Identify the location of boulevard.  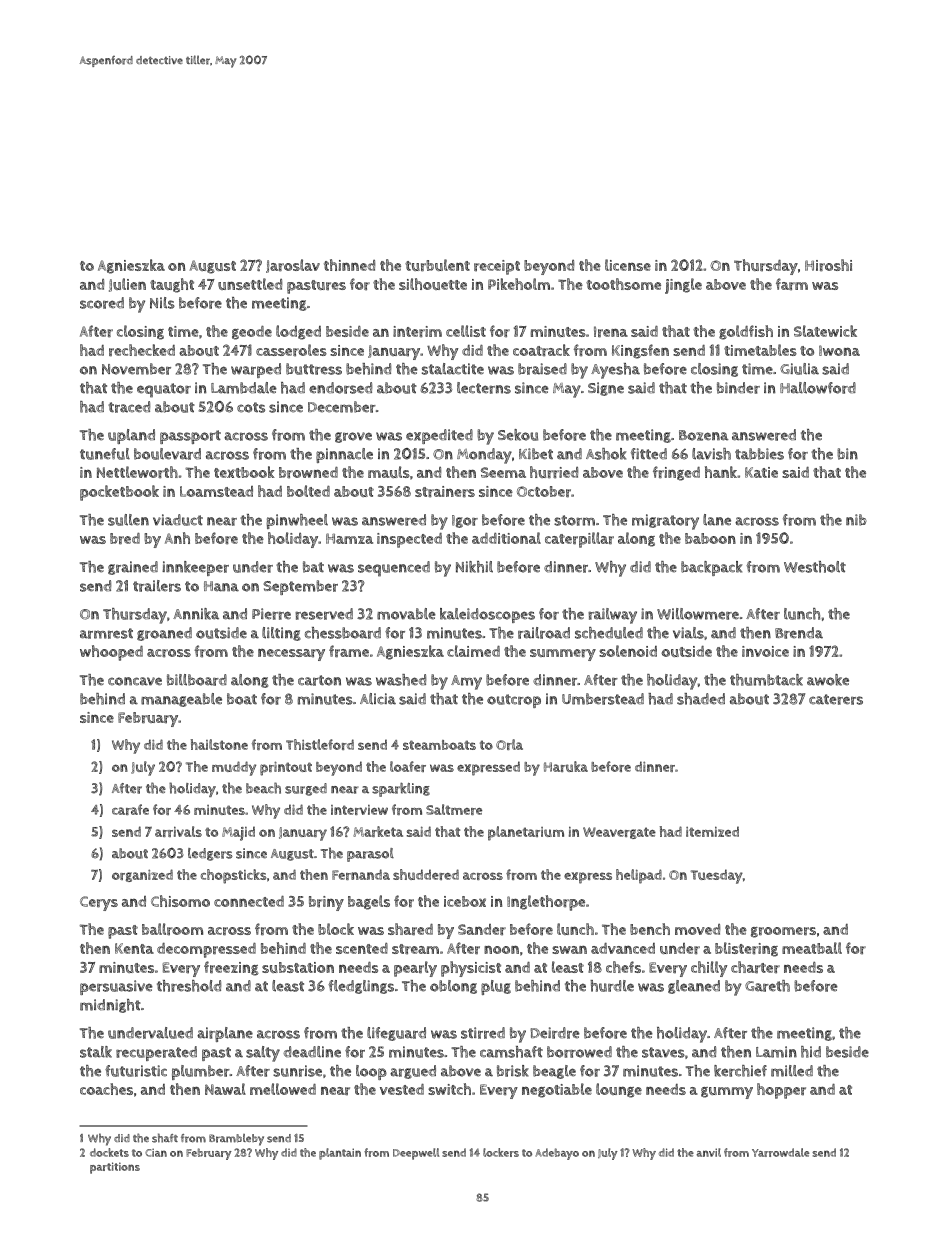
(167, 454).
